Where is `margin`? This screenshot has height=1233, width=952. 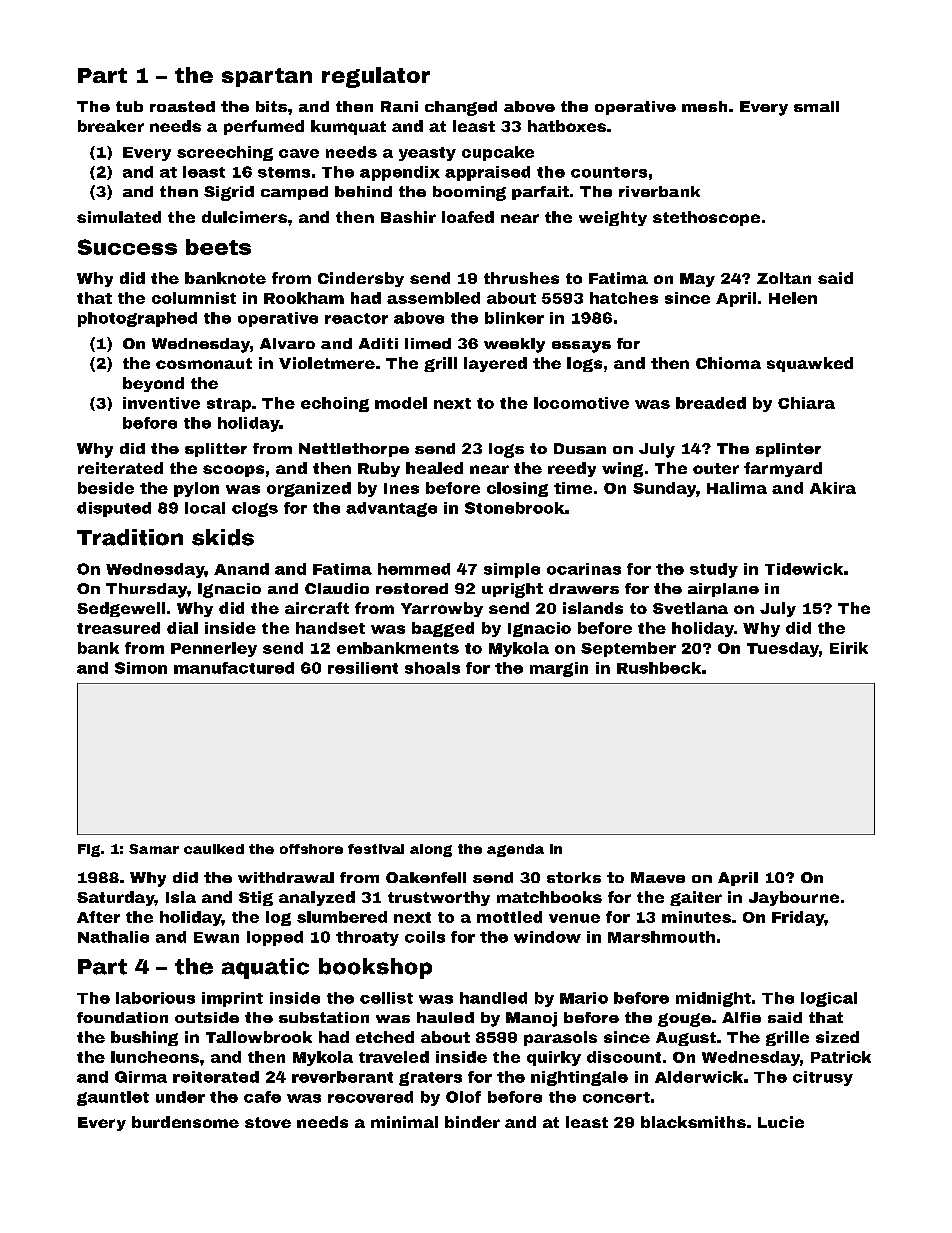 margin is located at coordinates (559, 669).
